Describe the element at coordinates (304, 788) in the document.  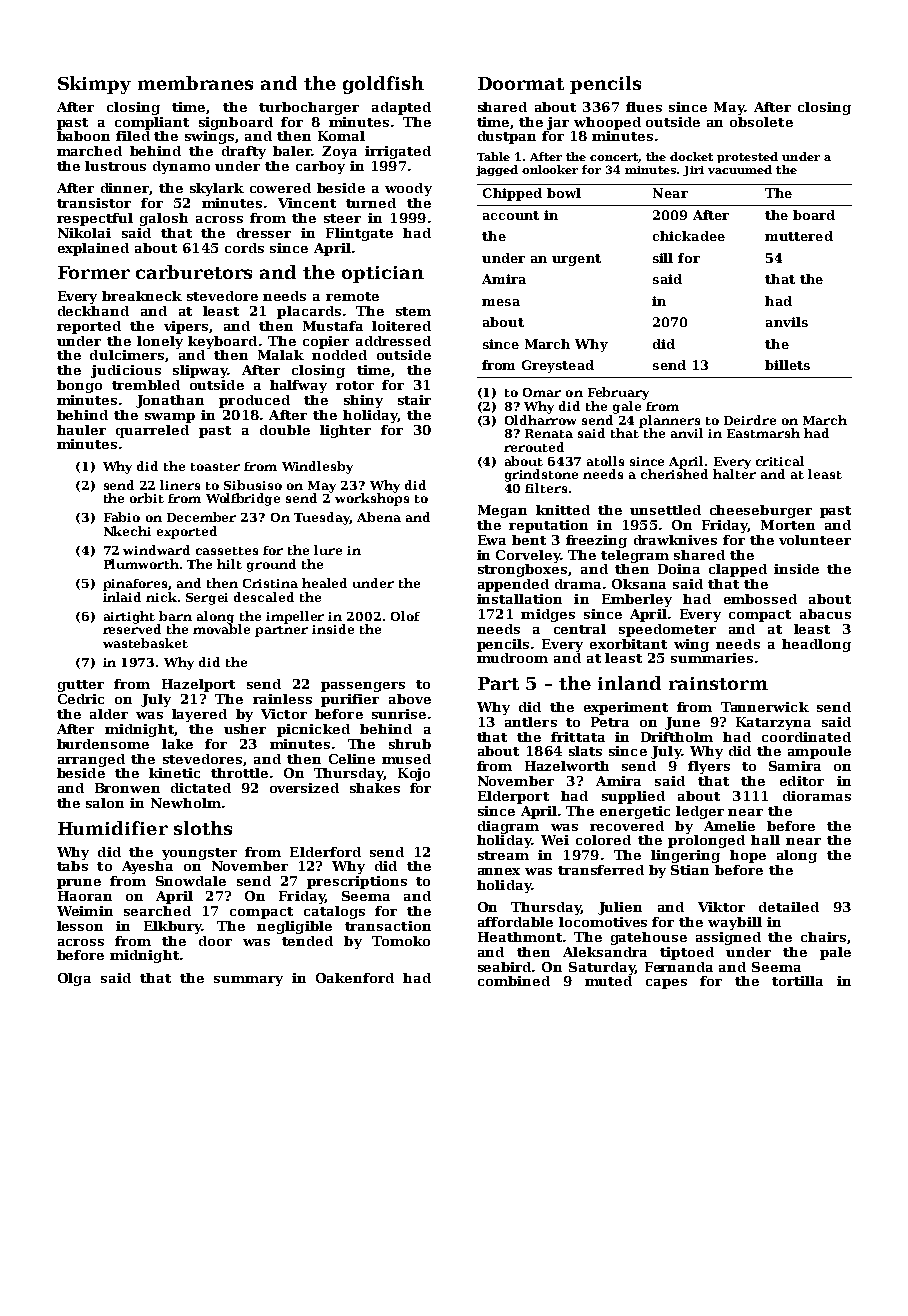
I see `oversized` at that location.
